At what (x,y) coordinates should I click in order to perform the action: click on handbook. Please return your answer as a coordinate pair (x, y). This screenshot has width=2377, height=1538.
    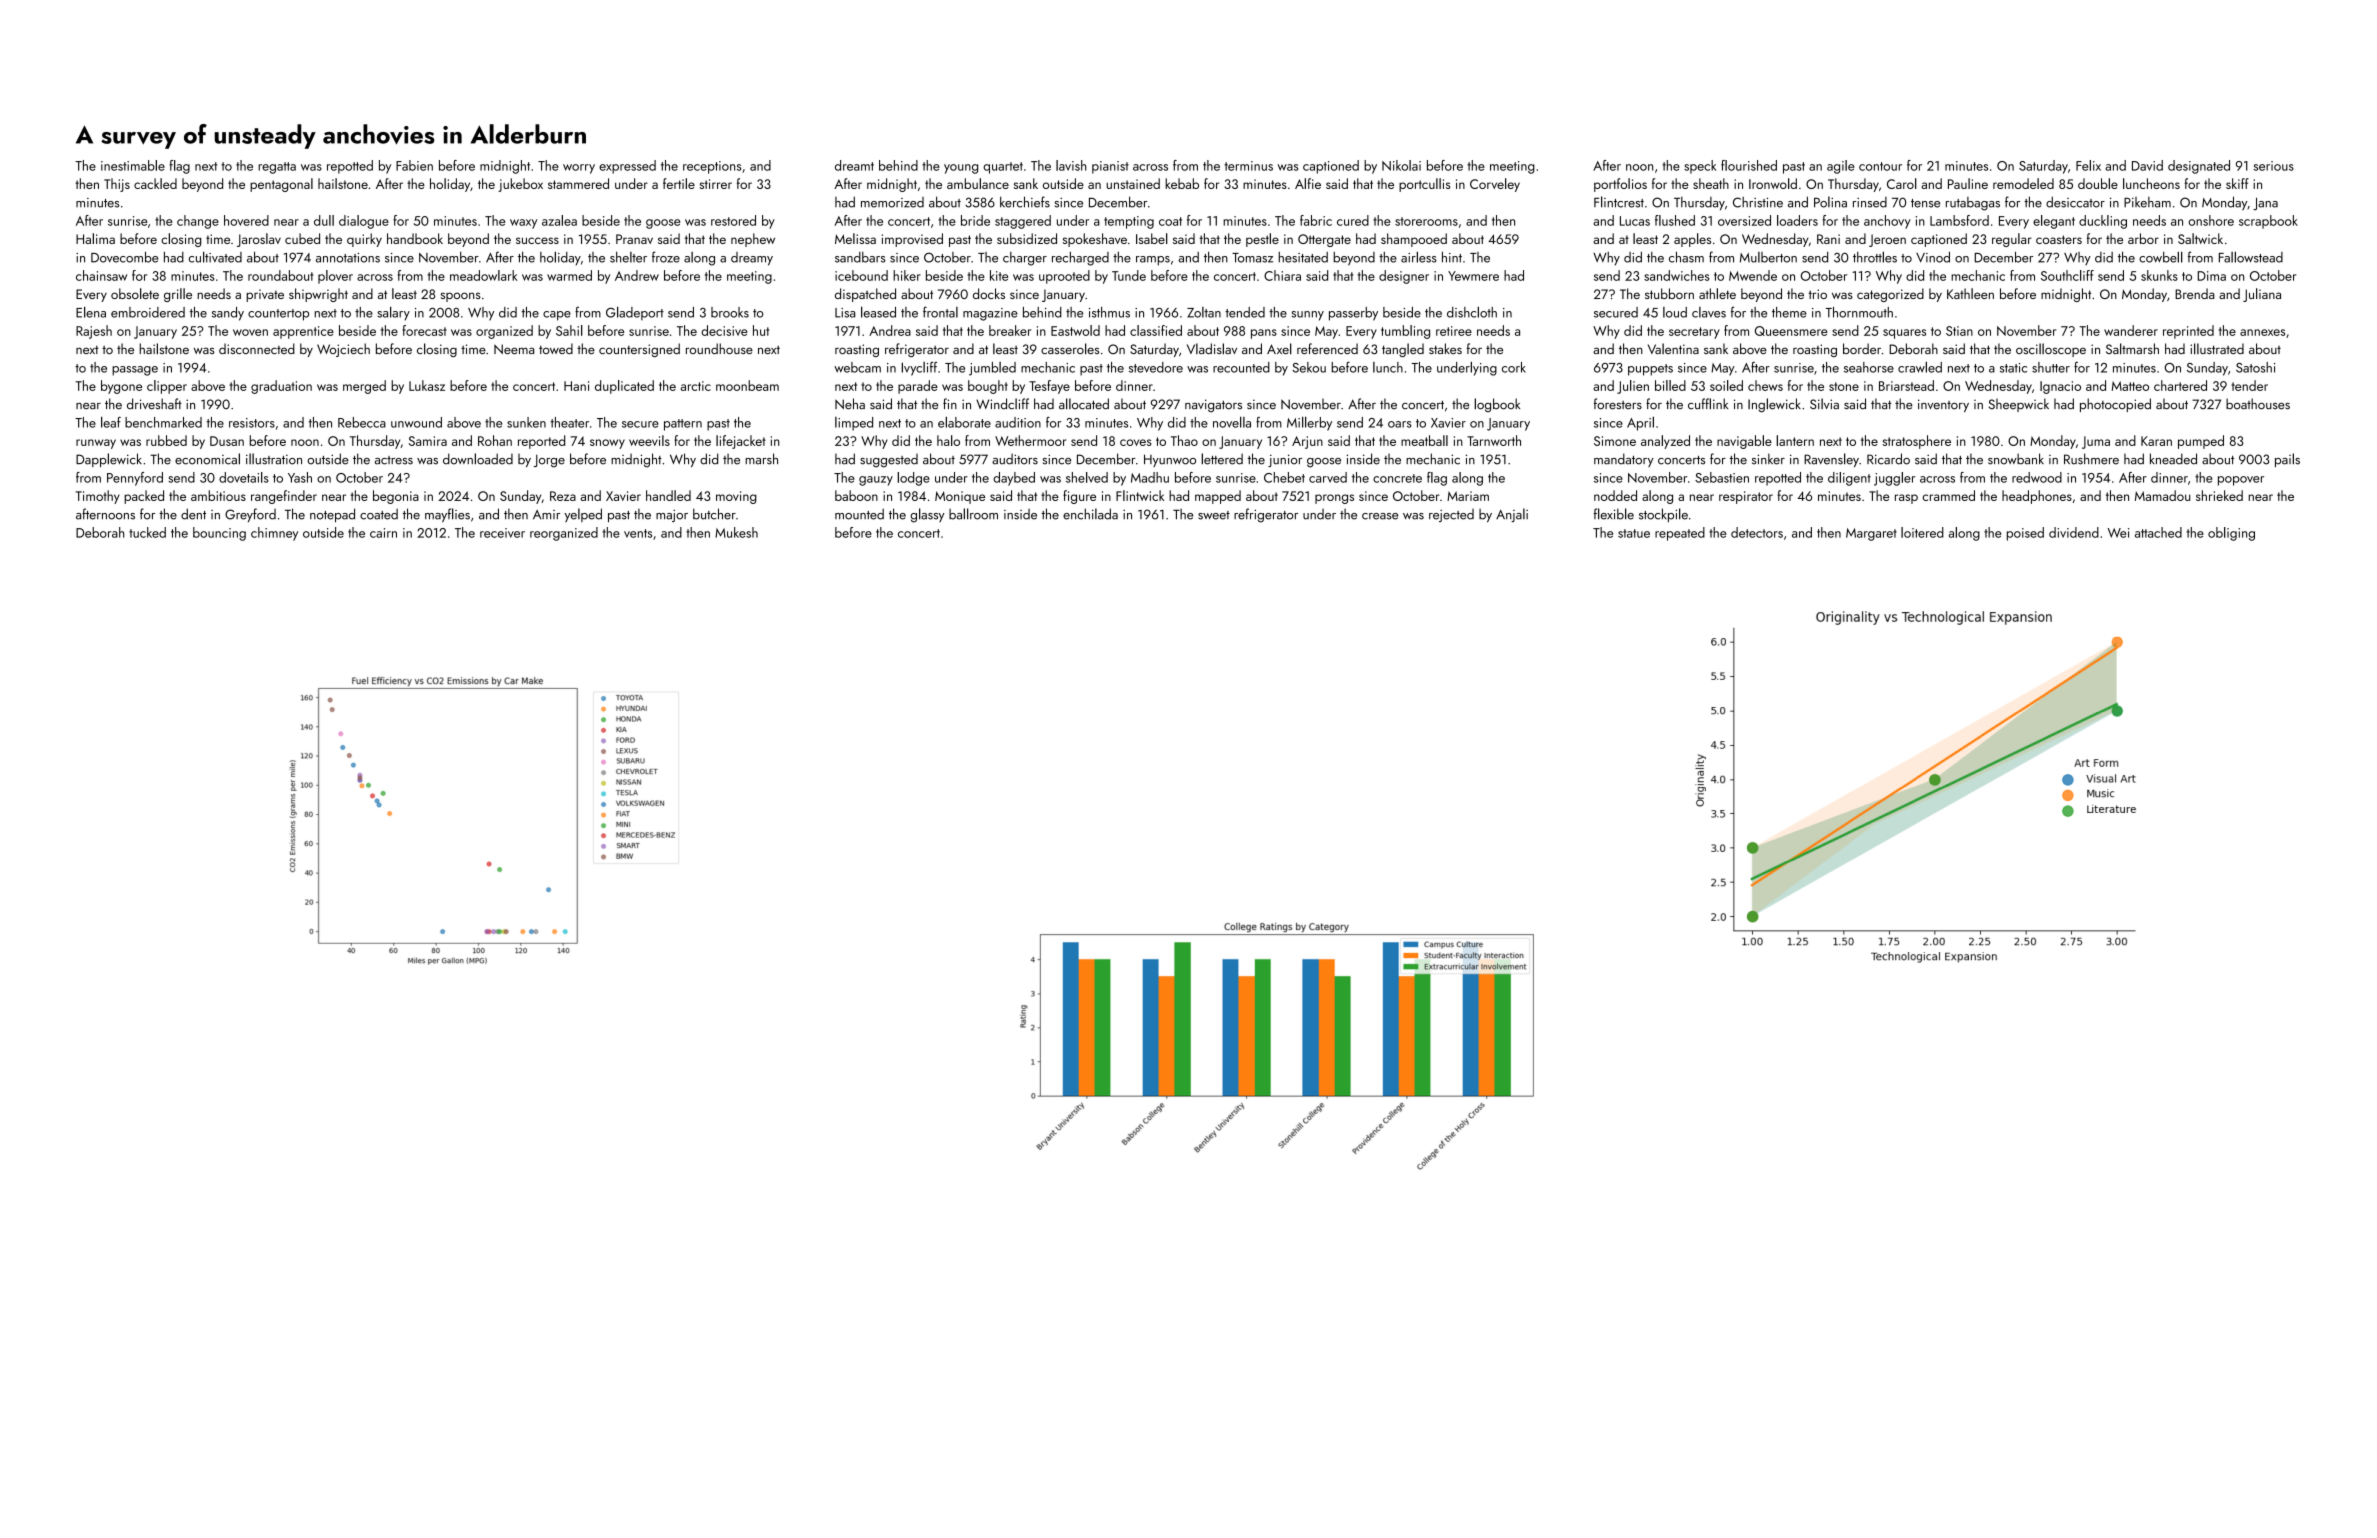
    Looking at the image, I should click on (415, 238).
